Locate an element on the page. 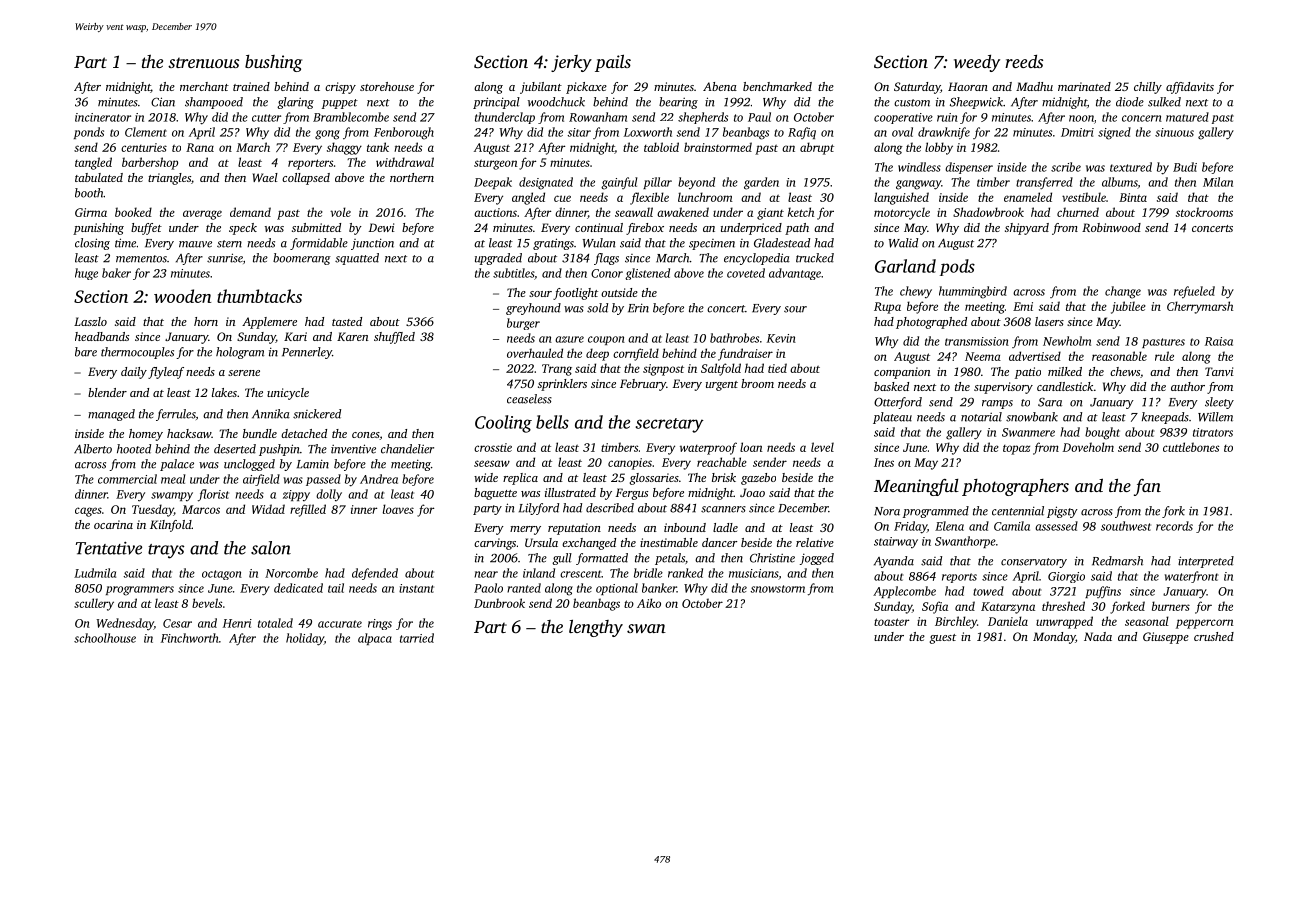  horn is located at coordinates (206, 321).
